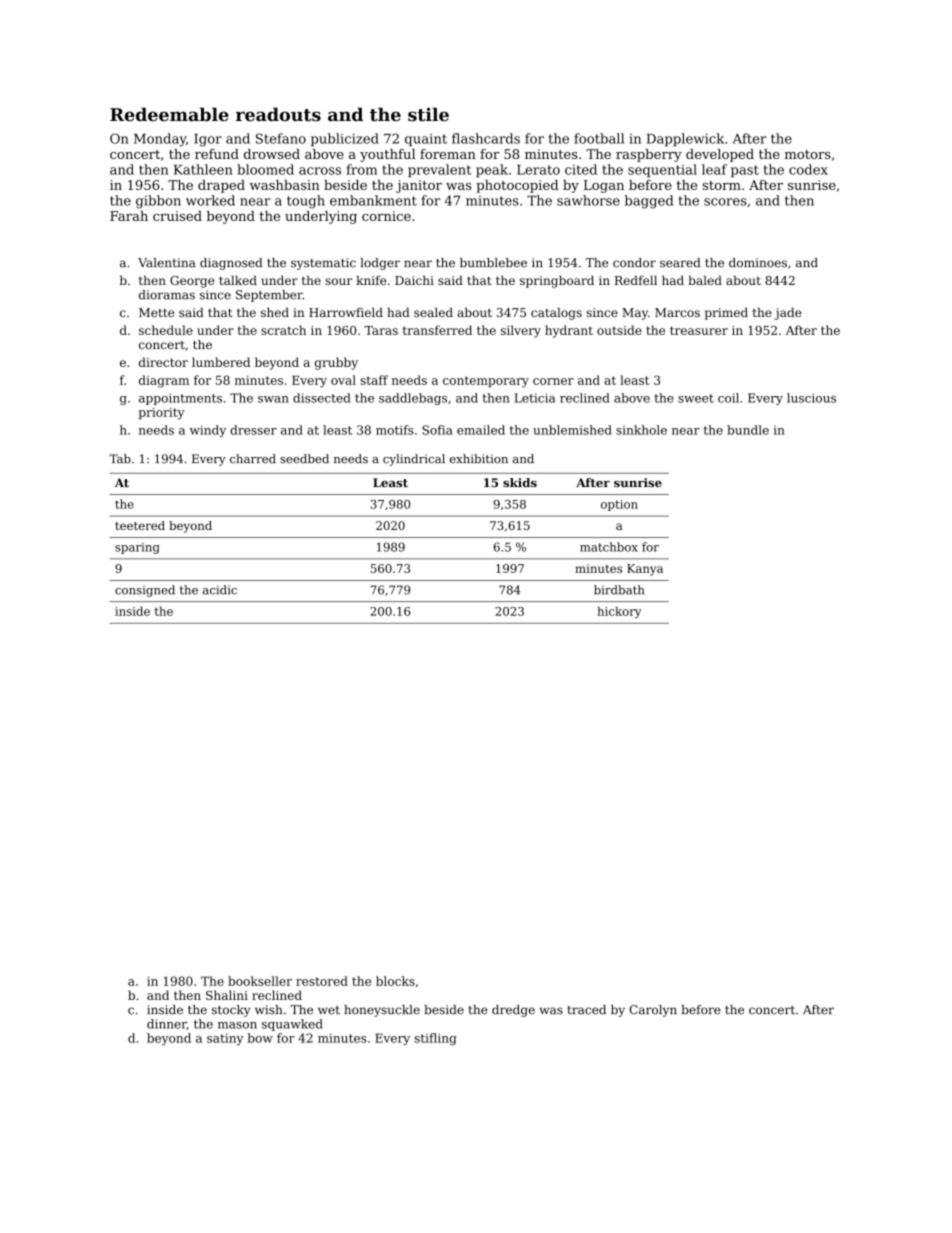 This page has width=952, height=1233. I want to click on matchbox, so click(609, 547).
